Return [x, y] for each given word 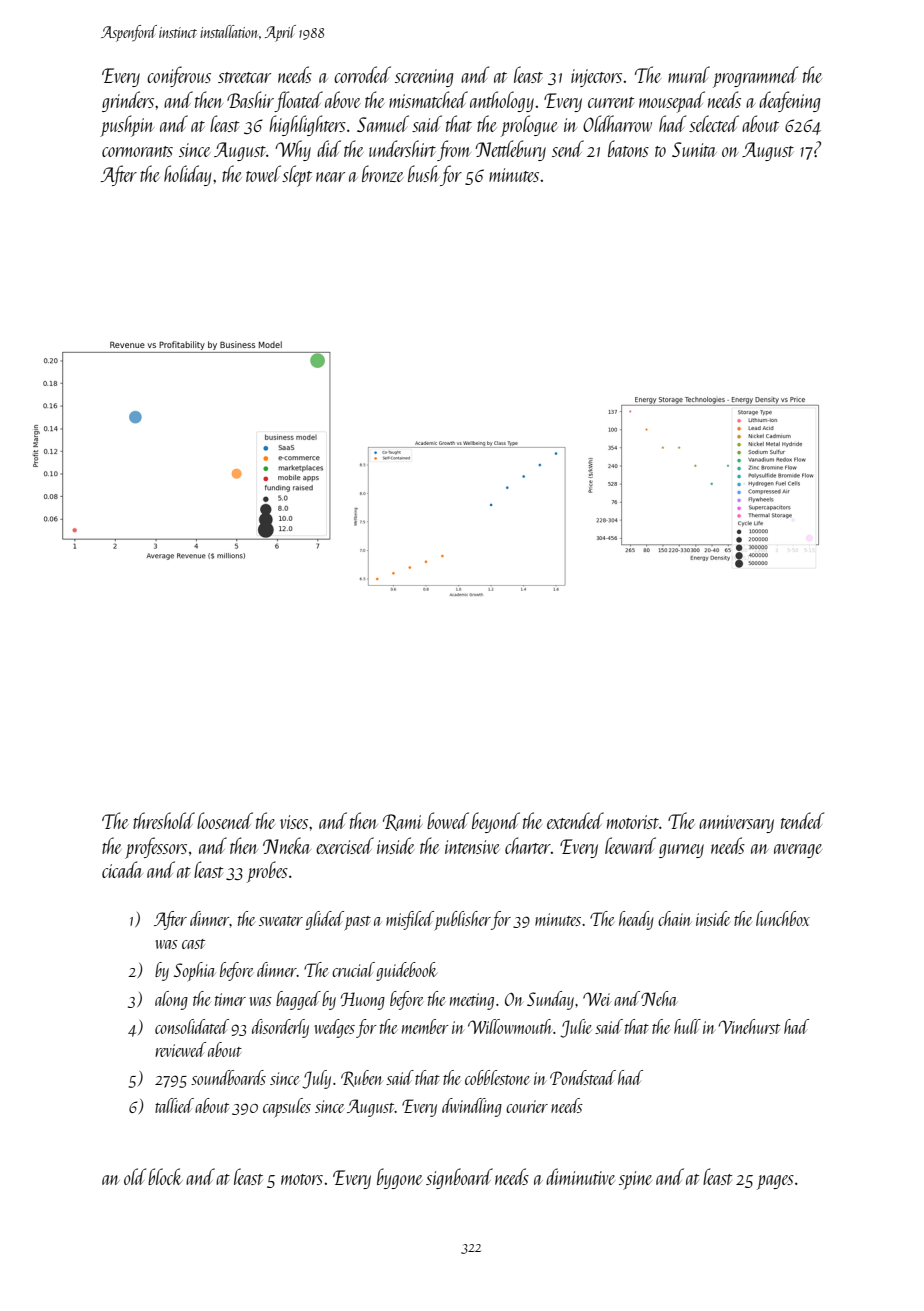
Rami [403, 822]
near [330, 177]
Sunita [694, 149]
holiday [187, 175]
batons [628, 148]
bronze [383, 173]
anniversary [736, 824]
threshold [164, 820]
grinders [128, 101]
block [165, 1176]
